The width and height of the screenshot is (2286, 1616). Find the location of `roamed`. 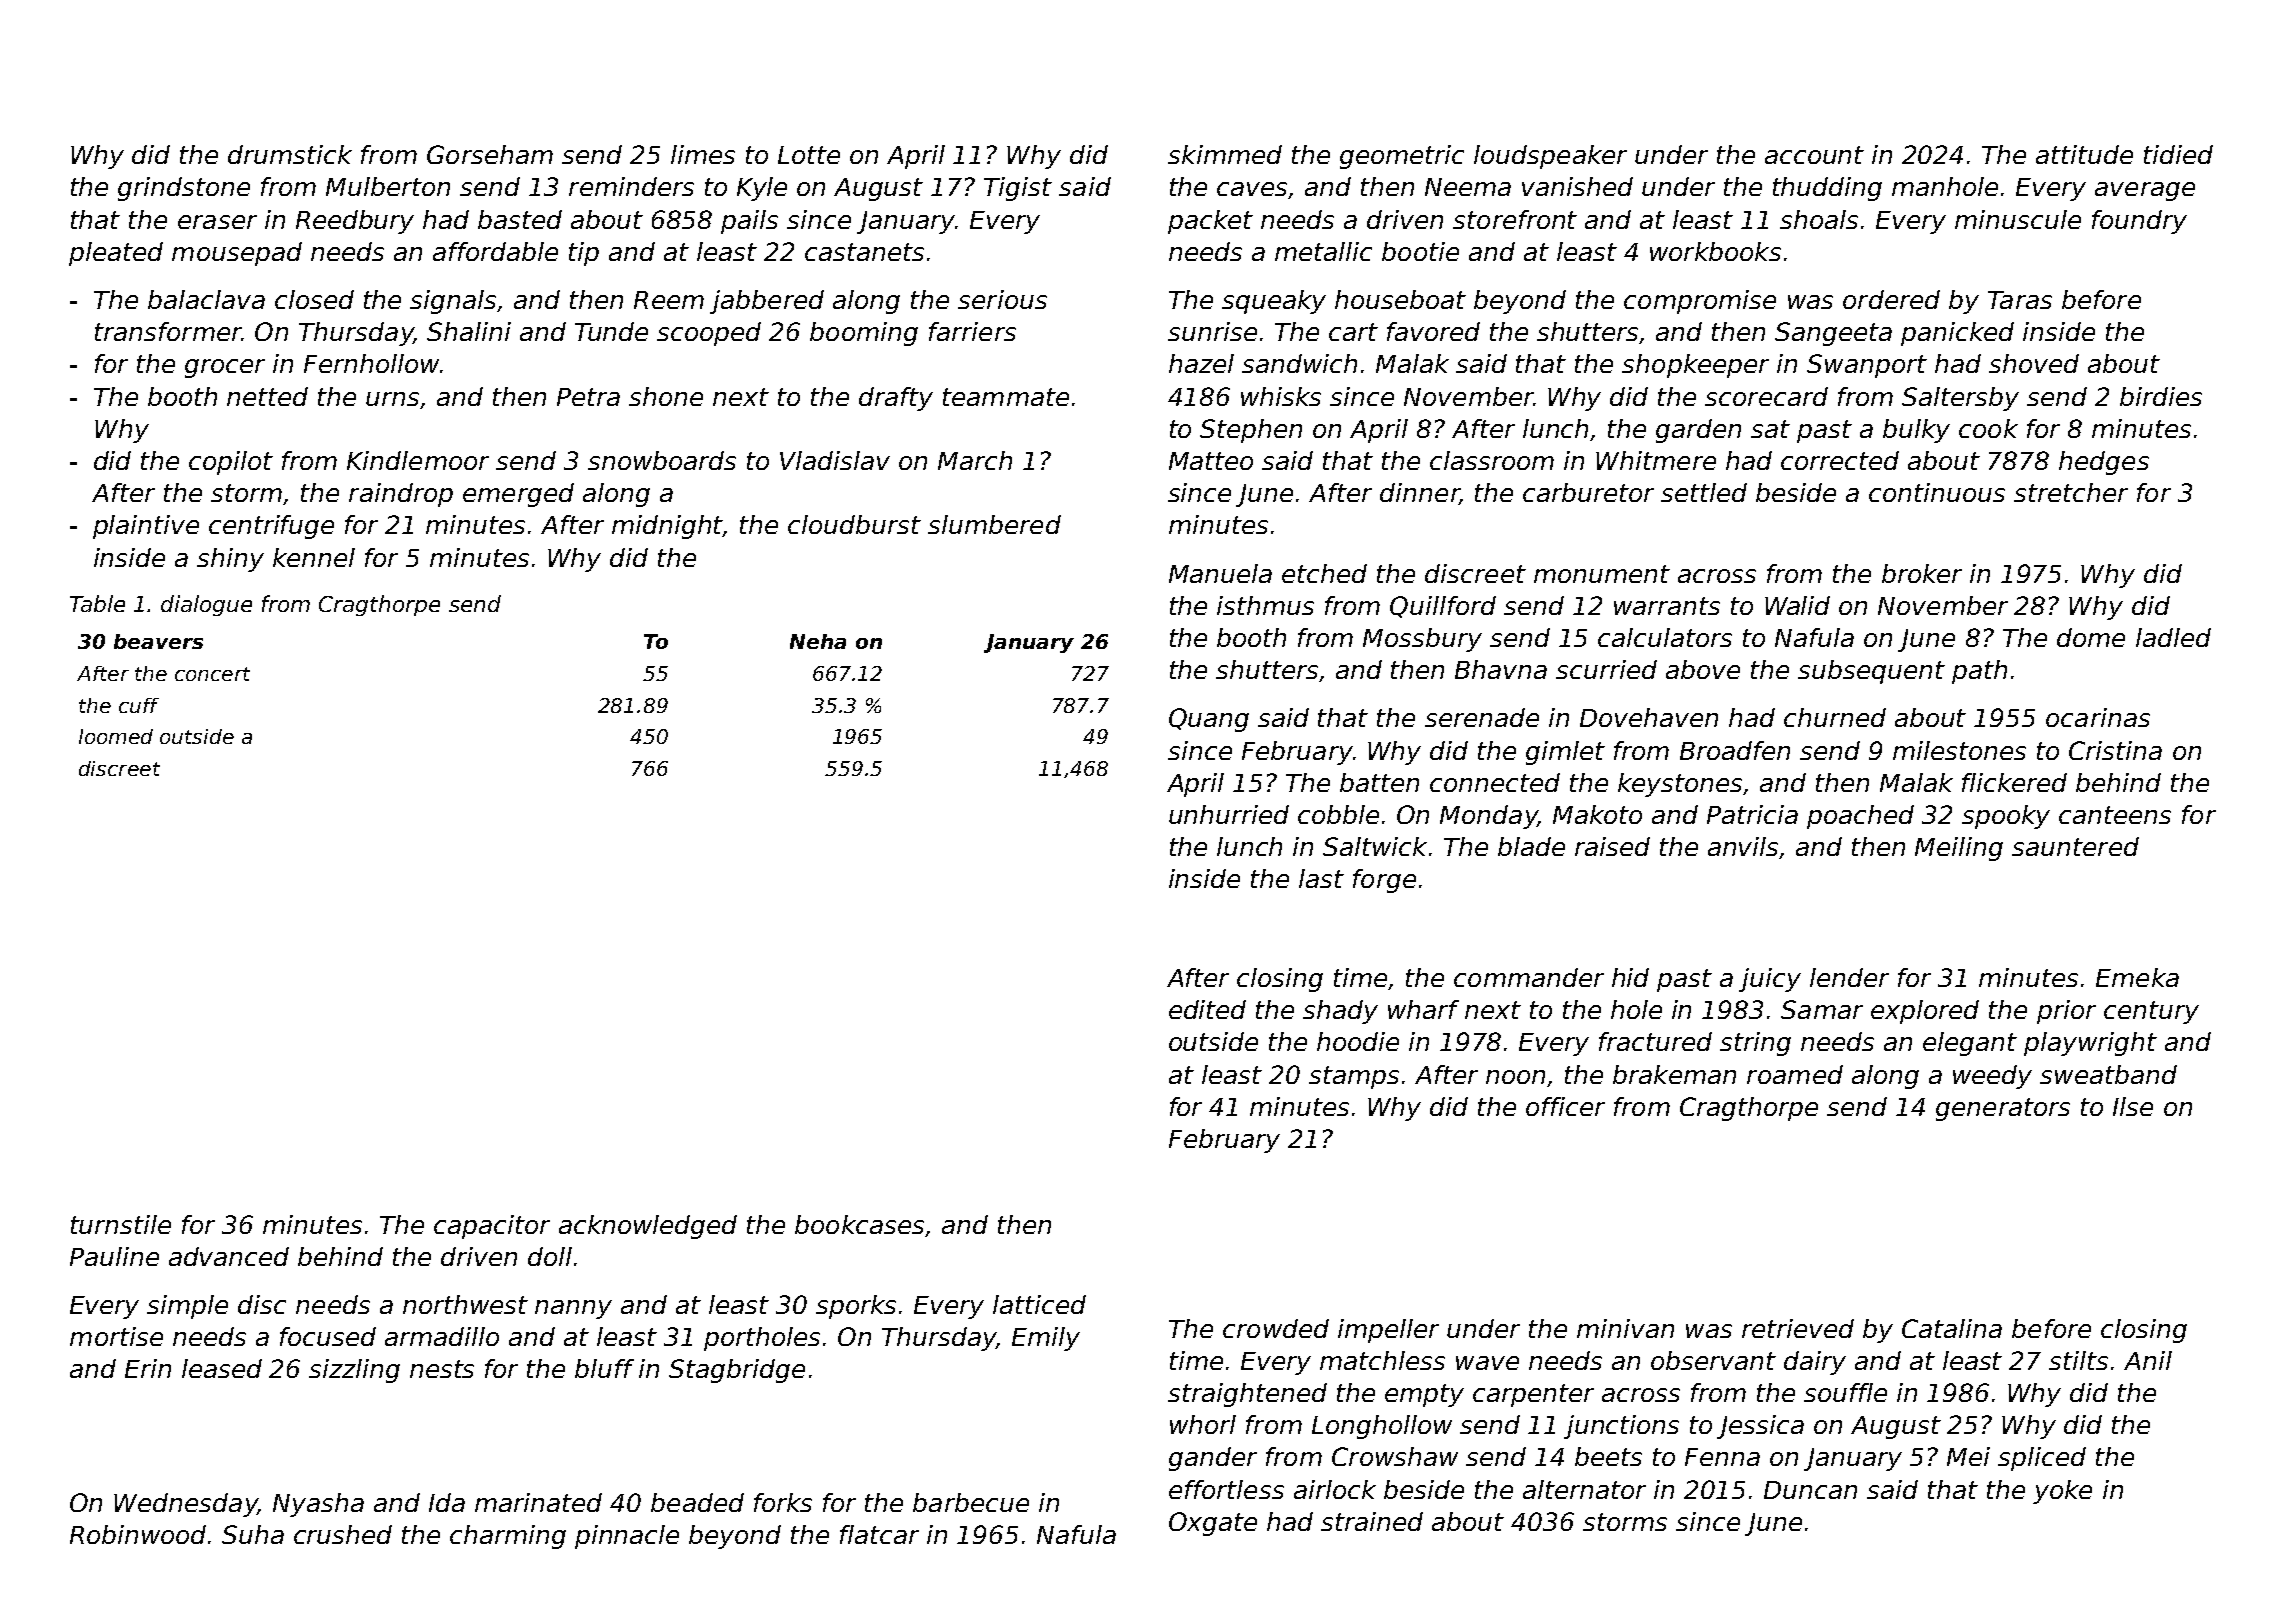

roamed is located at coordinates (1795, 1074).
